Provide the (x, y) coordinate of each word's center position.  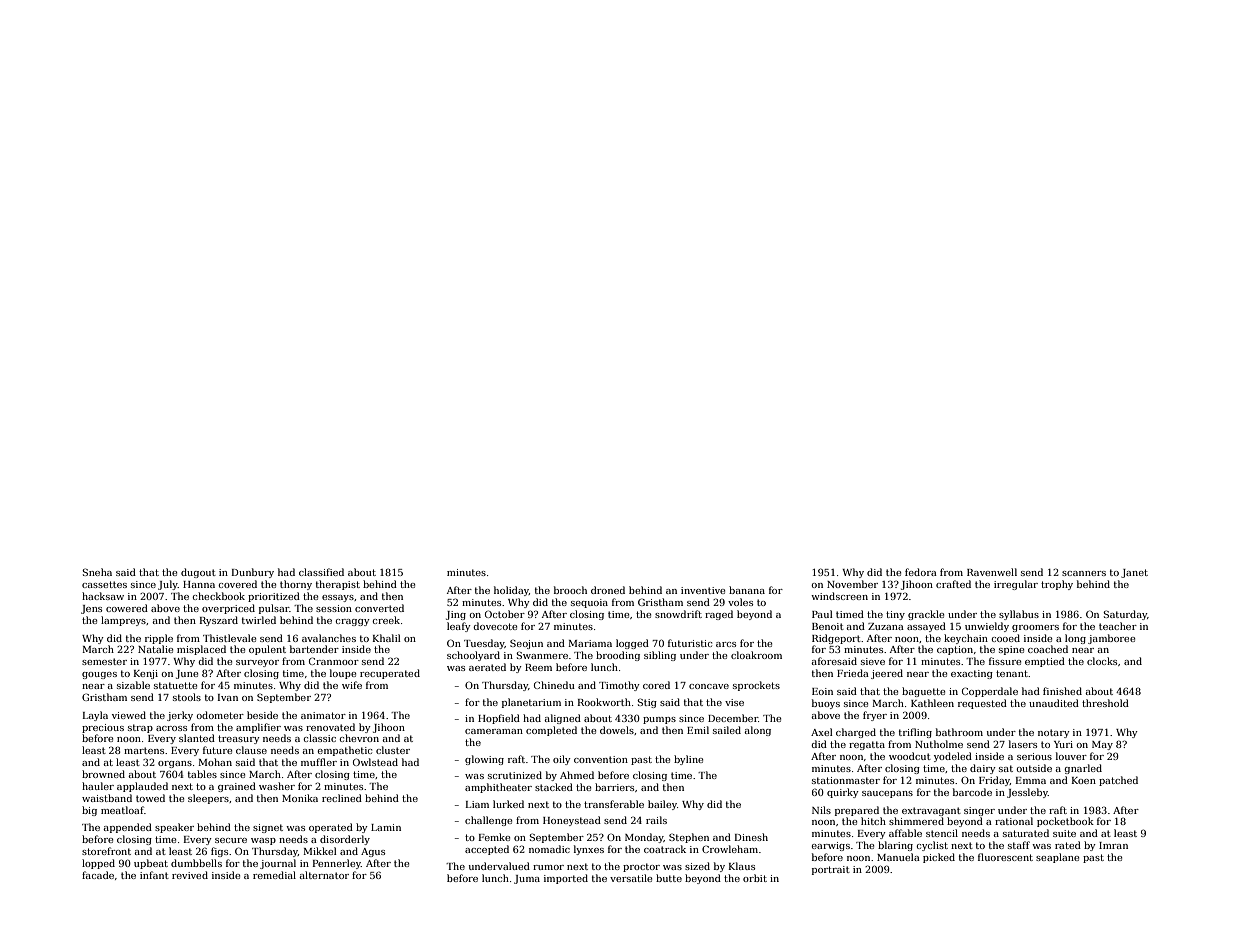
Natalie (155, 649)
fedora (921, 572)
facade (98, 875)
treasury (239, 739)
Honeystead (572, 821)
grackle (926, 615)
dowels (617, 730)
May (1102, 745)
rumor (548, 867)
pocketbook (1065, 822)
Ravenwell (992, 572)
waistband (107, 798)
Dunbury (253, 573)
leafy (459, 627)
